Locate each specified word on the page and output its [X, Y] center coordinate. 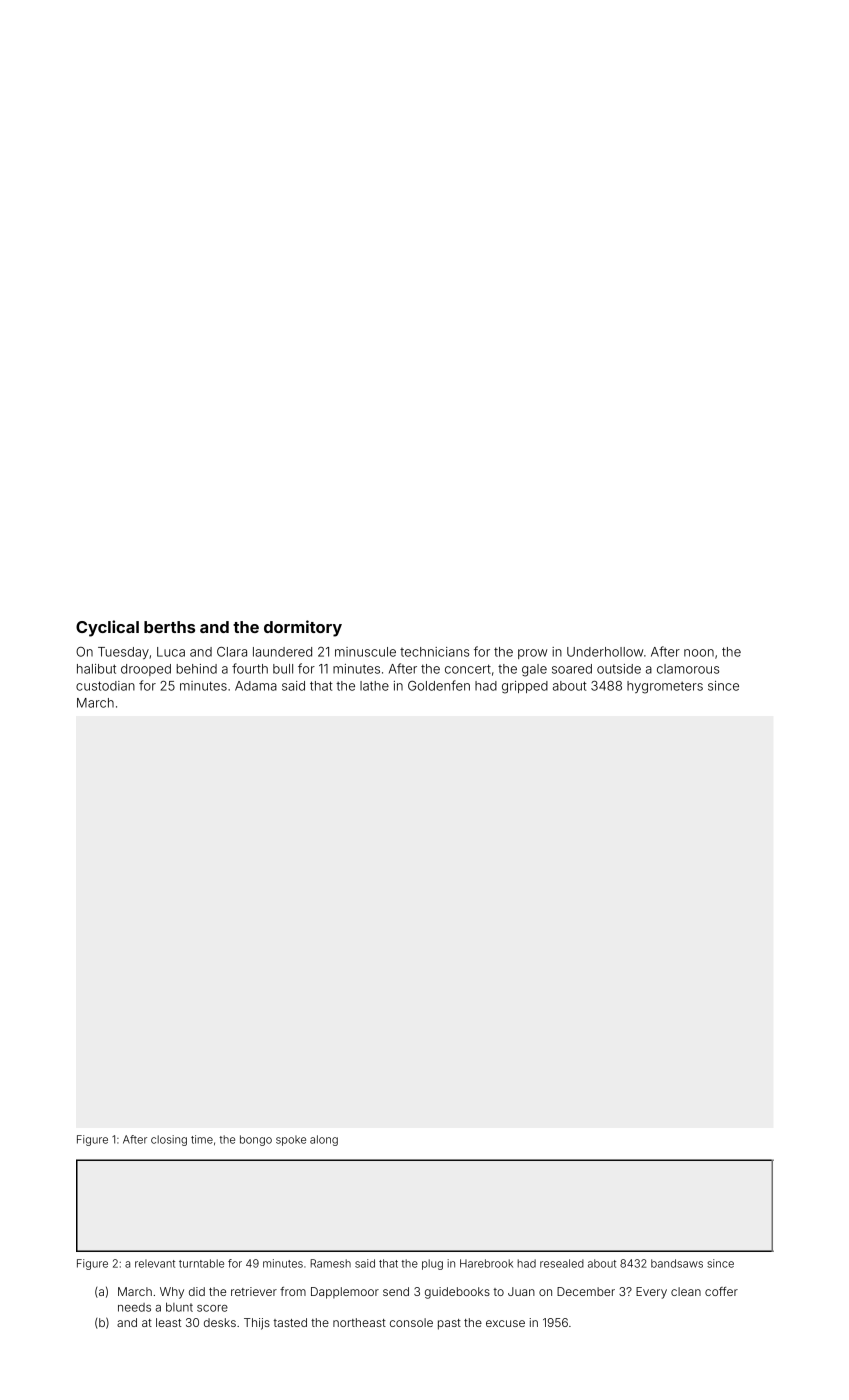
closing [169, 1140]
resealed [562, 1263]
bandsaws [677, 1263]
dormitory [303, 628]
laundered [282, 652]
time [202, 1139]
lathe [374, 686]
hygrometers [665, 687]
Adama [256, 686]
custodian [105, 686]
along [324, 1140]
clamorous [688, 669]
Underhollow [605, 652]
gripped [525, 687]
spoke [291, 1140]
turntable [201, 1263]
